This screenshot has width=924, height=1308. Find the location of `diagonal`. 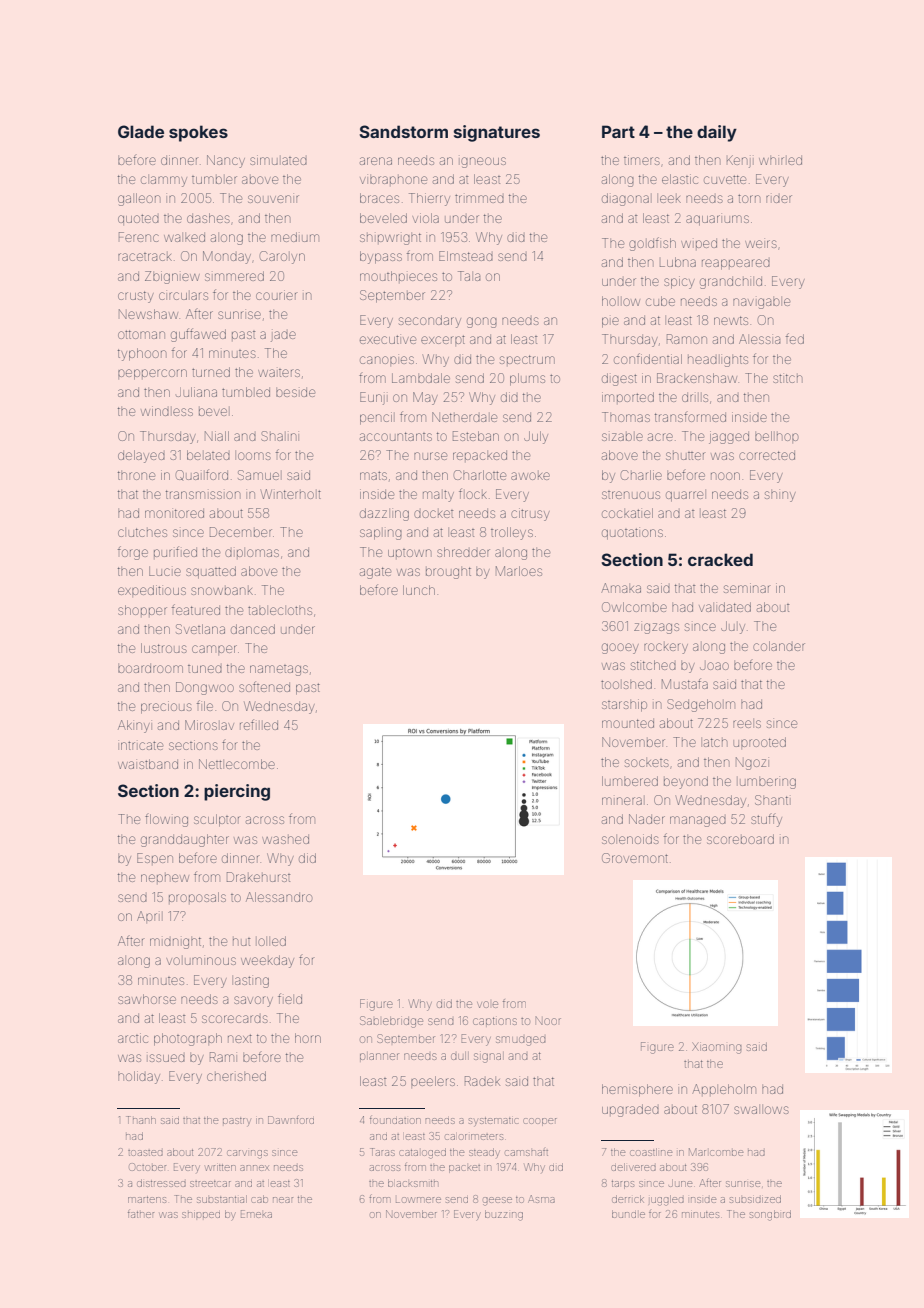

diagonal is located at coordinates (625, 199).
